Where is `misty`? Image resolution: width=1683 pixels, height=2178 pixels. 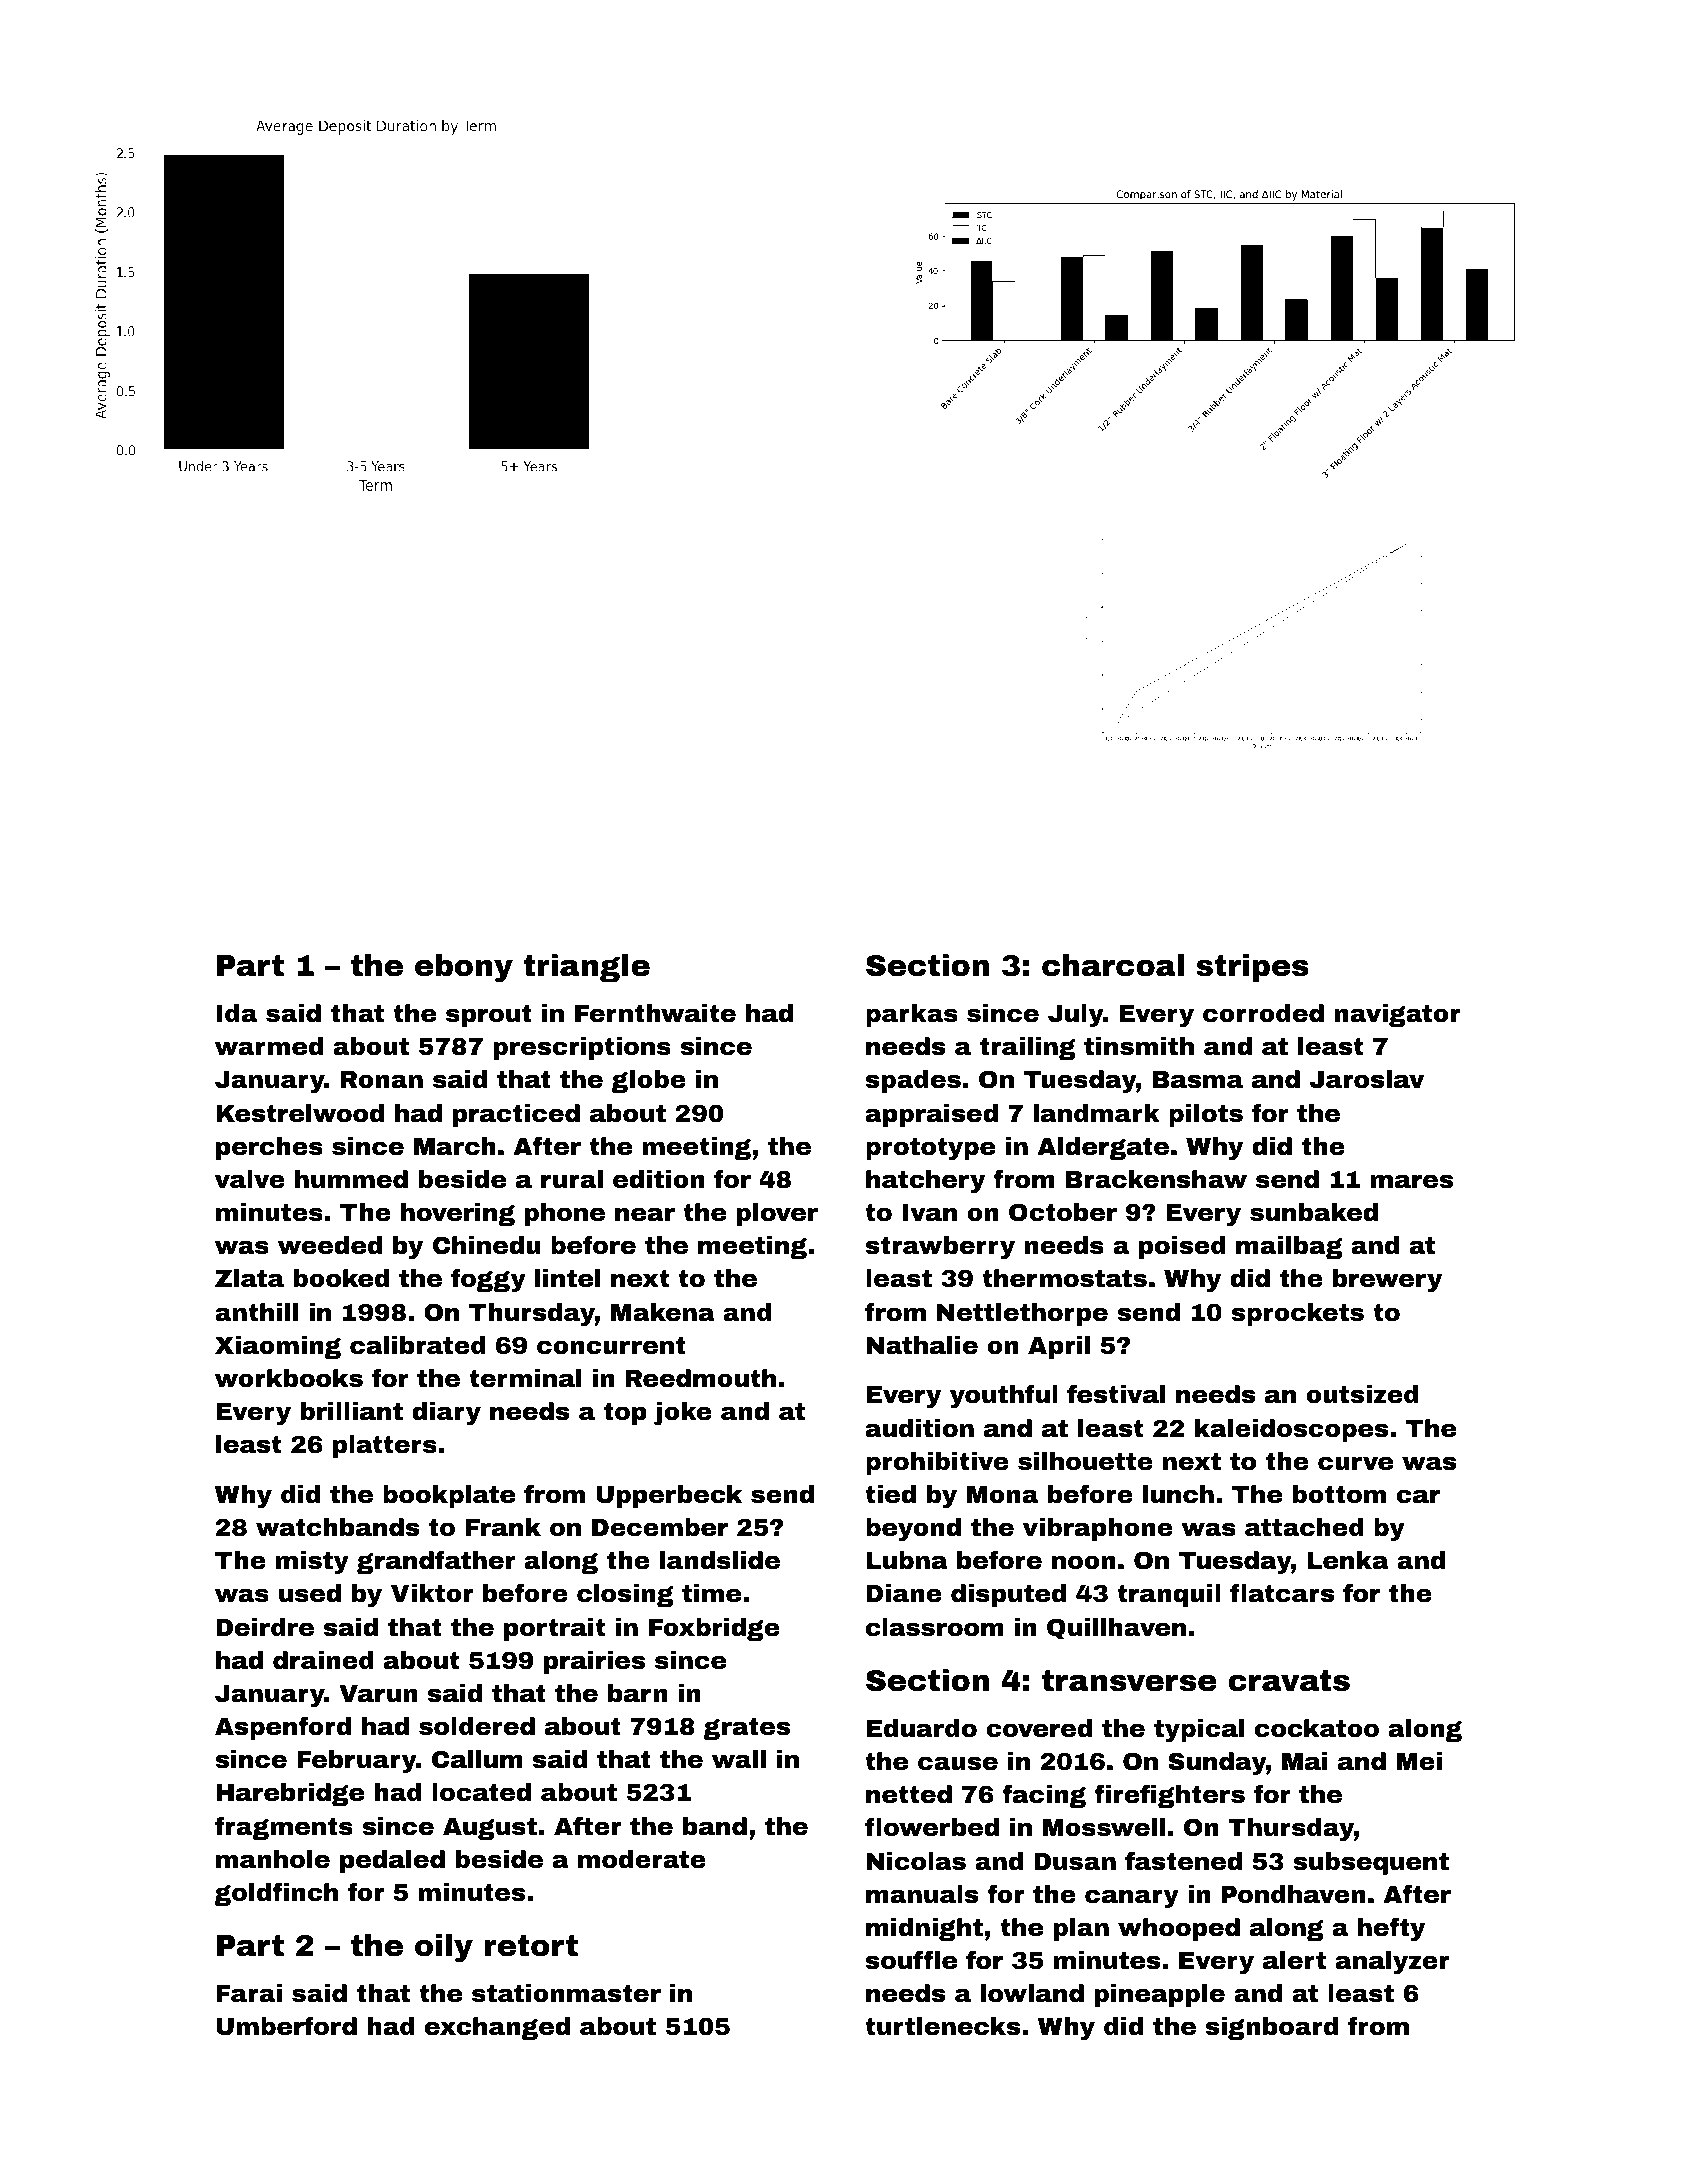
misty is located at coordinates (312, 1562).
